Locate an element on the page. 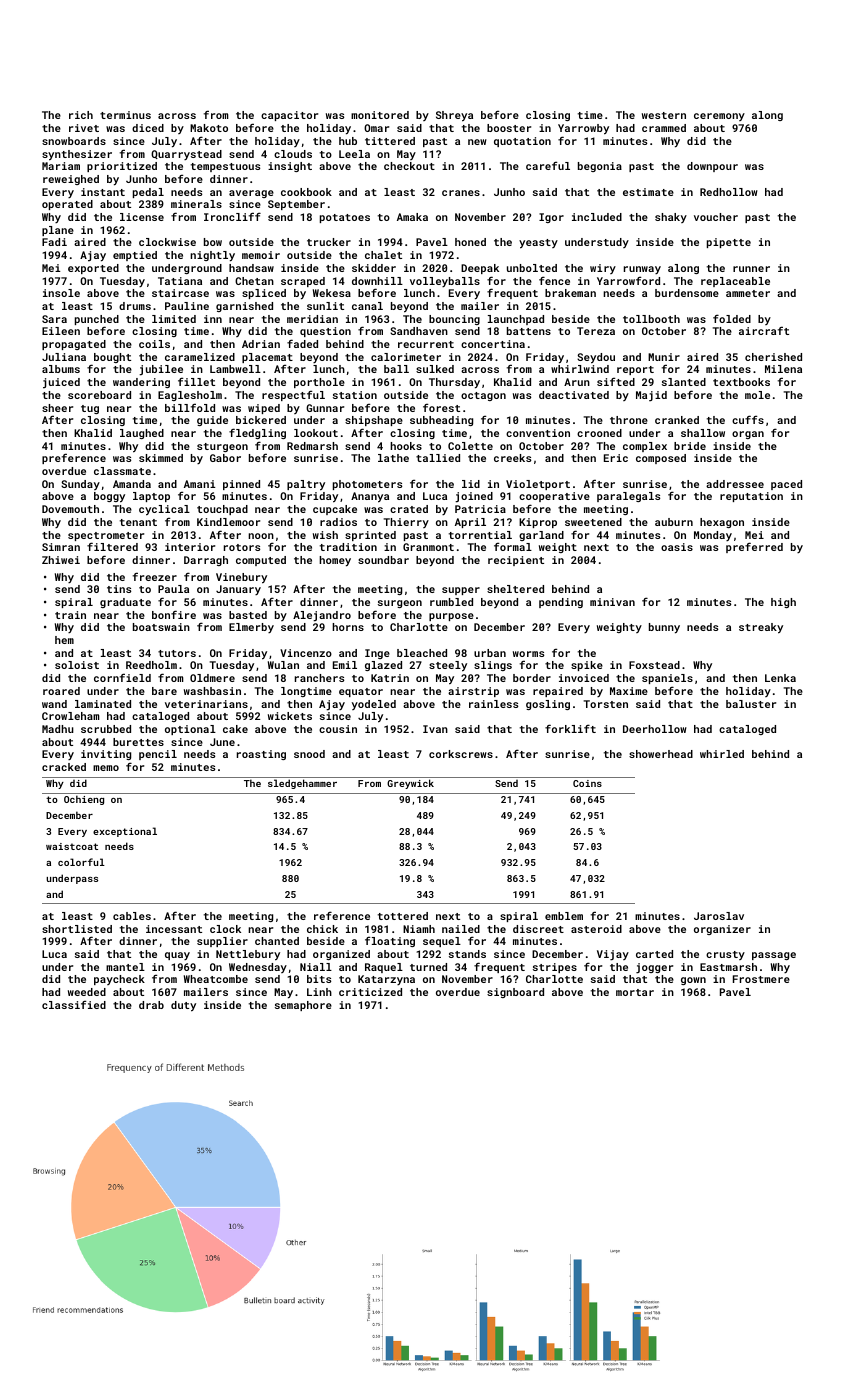 Image resolution: width=849 pixels, height=1400 pixels. mortar is located at coordinates (635, 992).
